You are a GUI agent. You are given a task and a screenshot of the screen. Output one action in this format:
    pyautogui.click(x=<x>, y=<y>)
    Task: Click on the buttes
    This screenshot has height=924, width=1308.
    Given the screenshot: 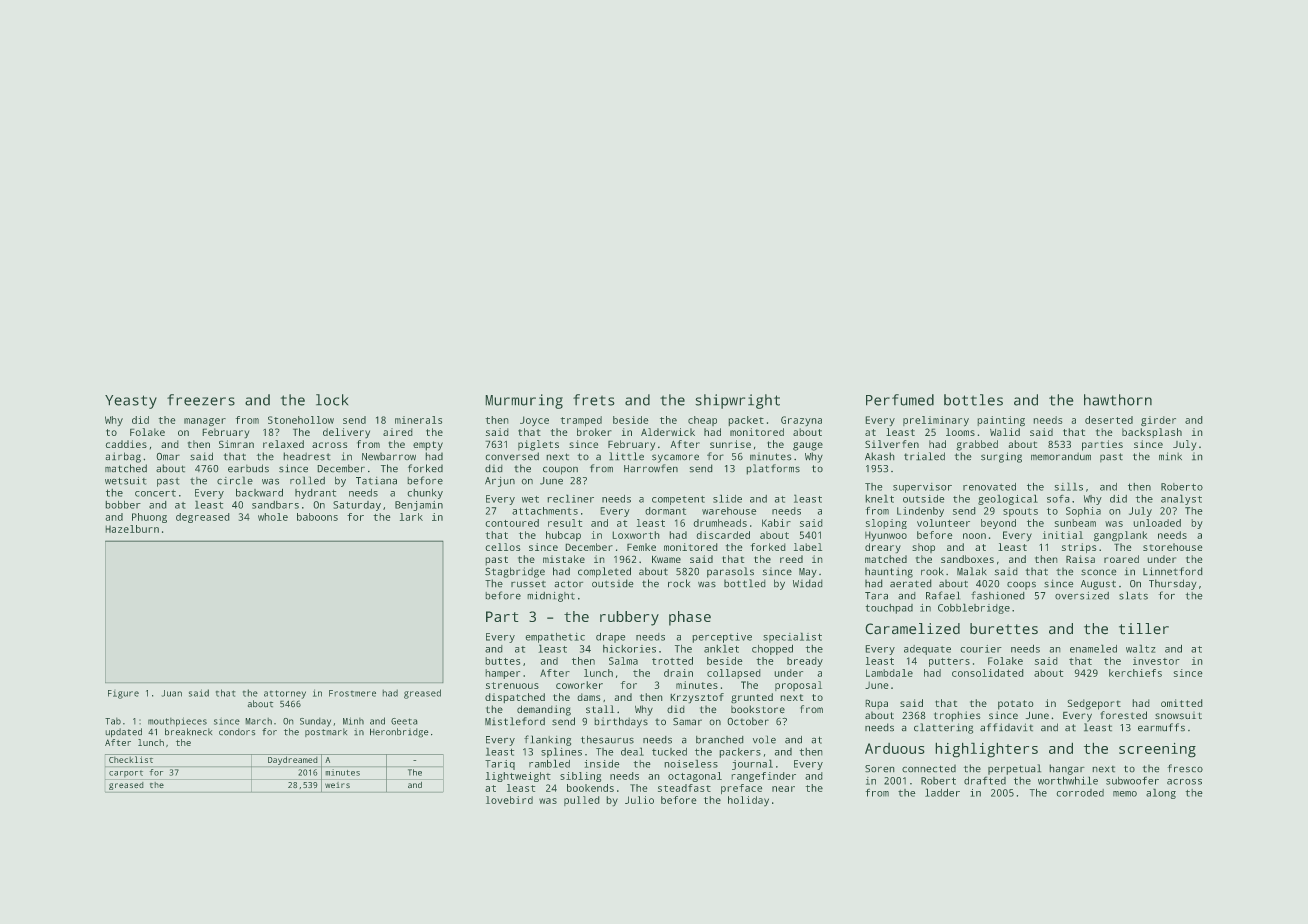 What is the action you would take?
    pyautogui.click(x=502, y=661)
